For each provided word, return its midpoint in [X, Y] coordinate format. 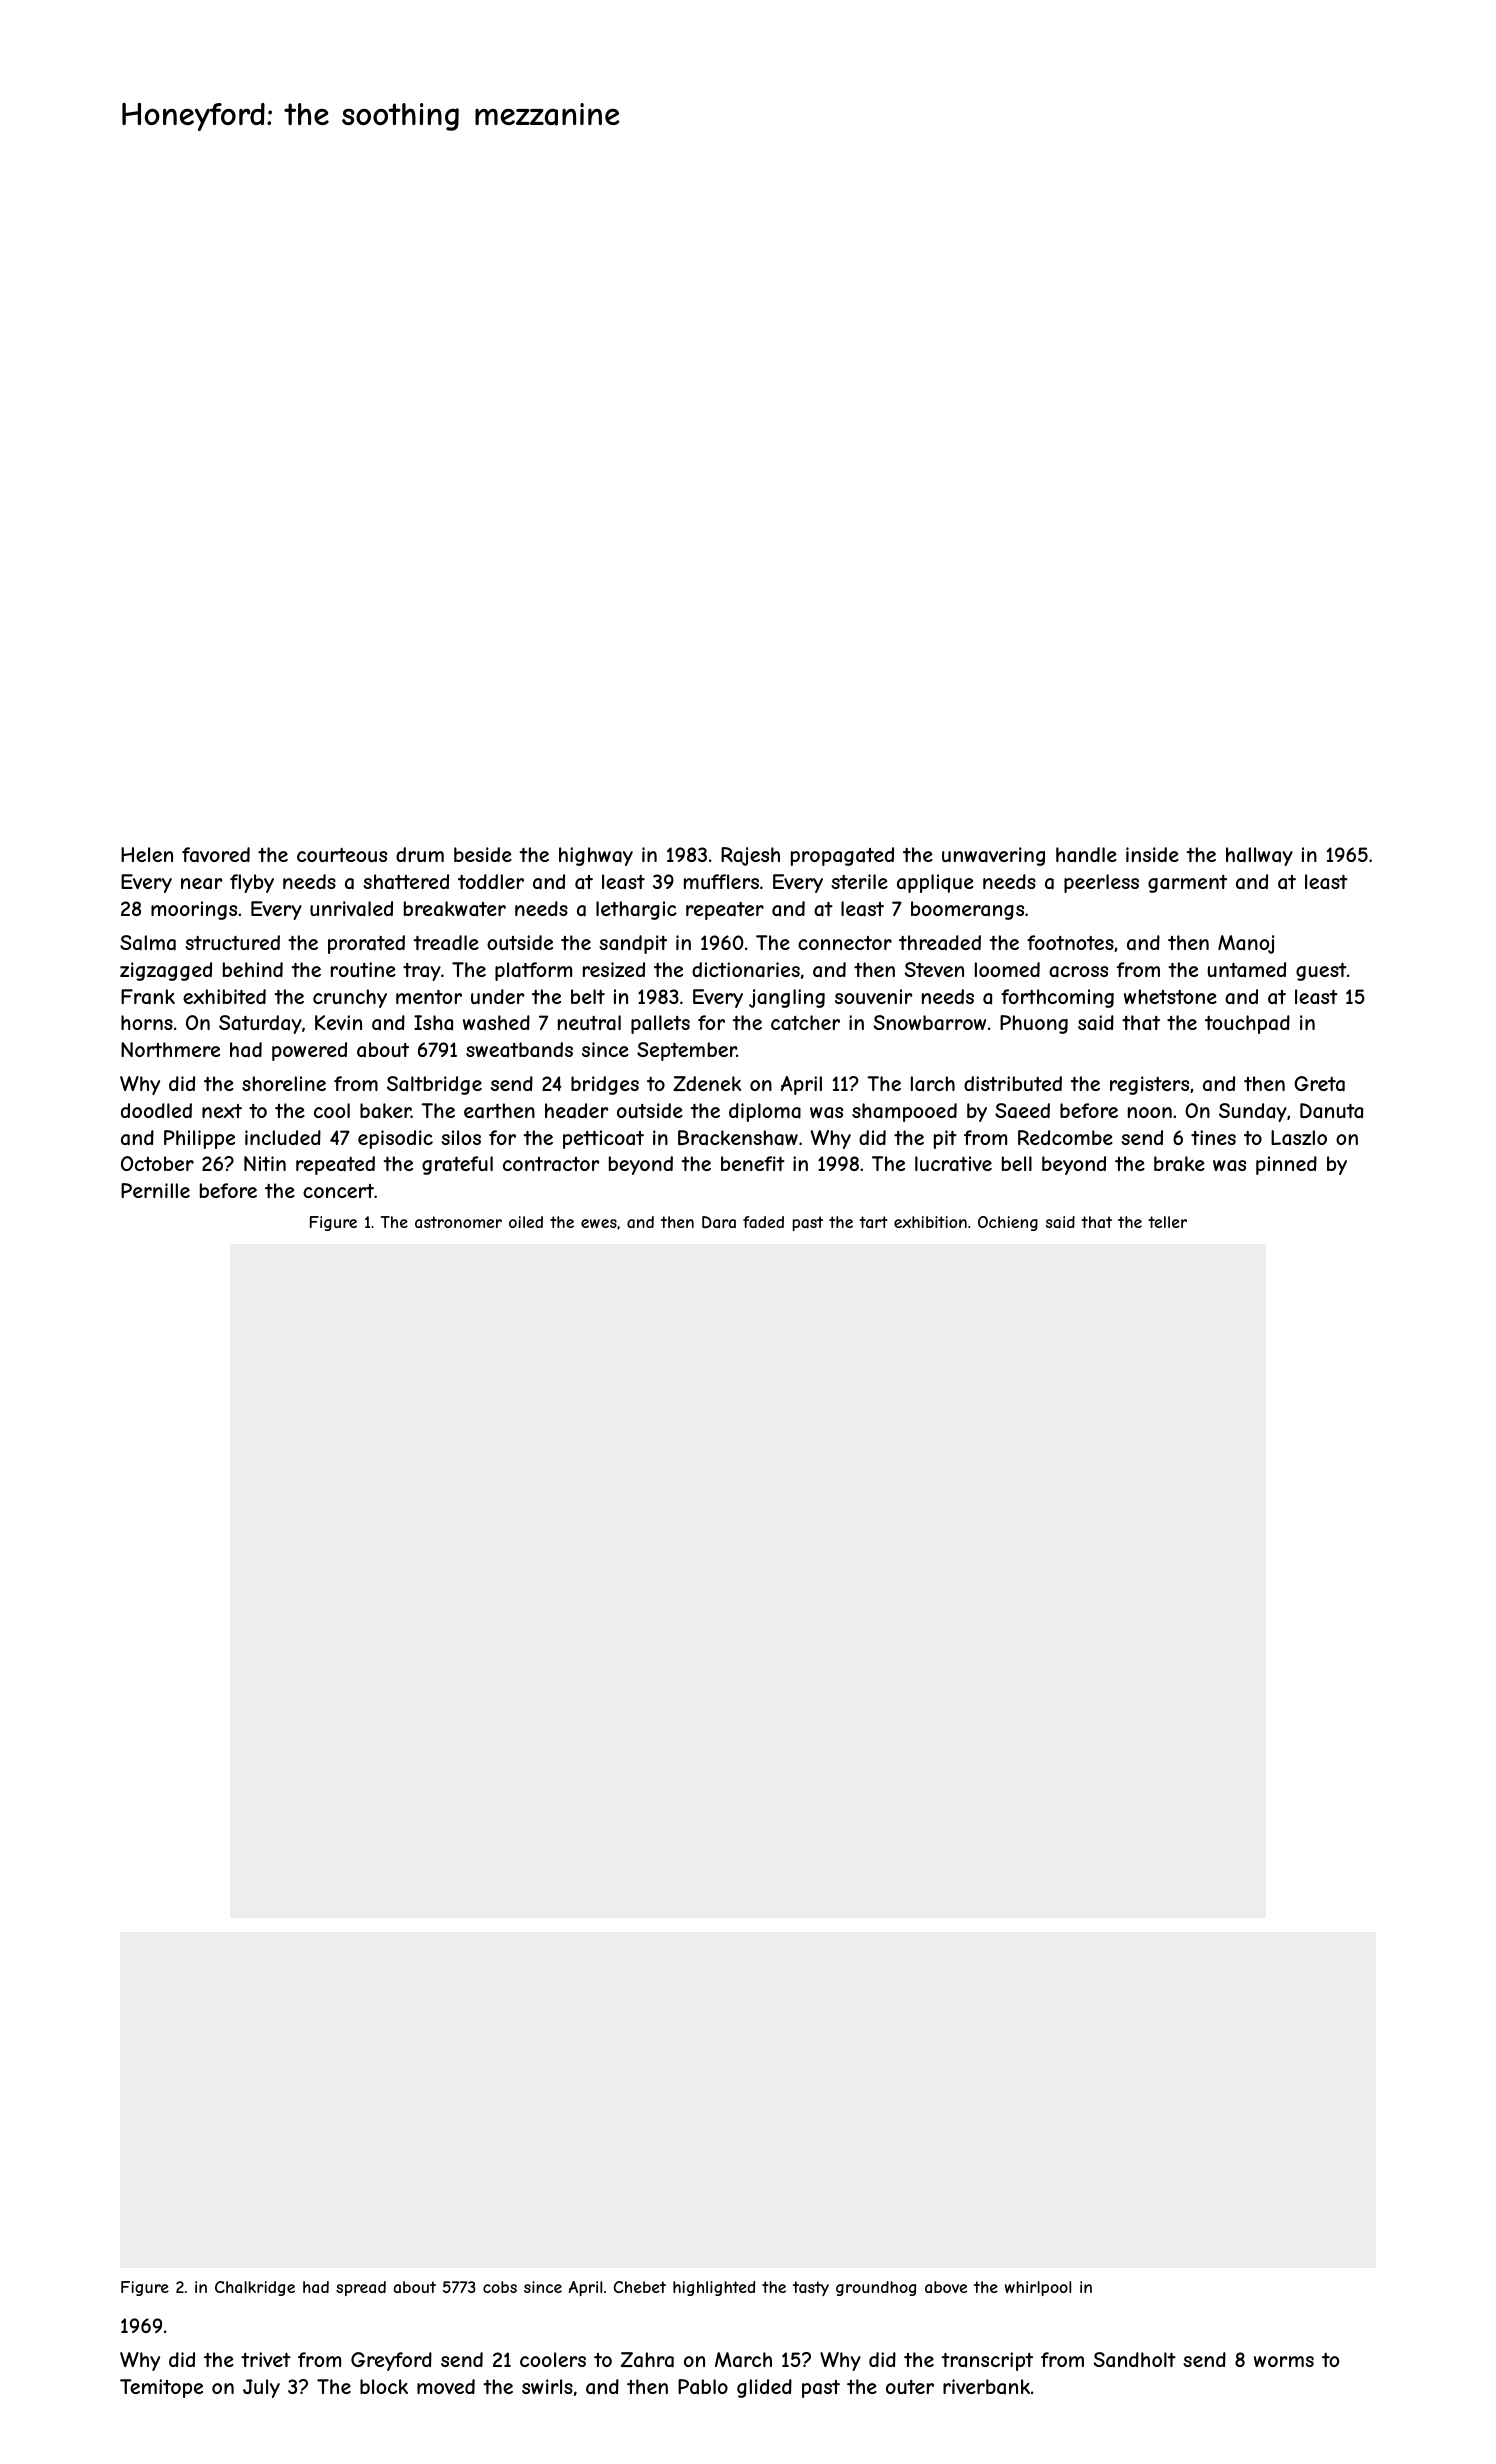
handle [1086, 854]
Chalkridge [255, 2288]
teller [1167, 1222]
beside [483, 854]
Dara [719, 1222]
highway [596, 856]
